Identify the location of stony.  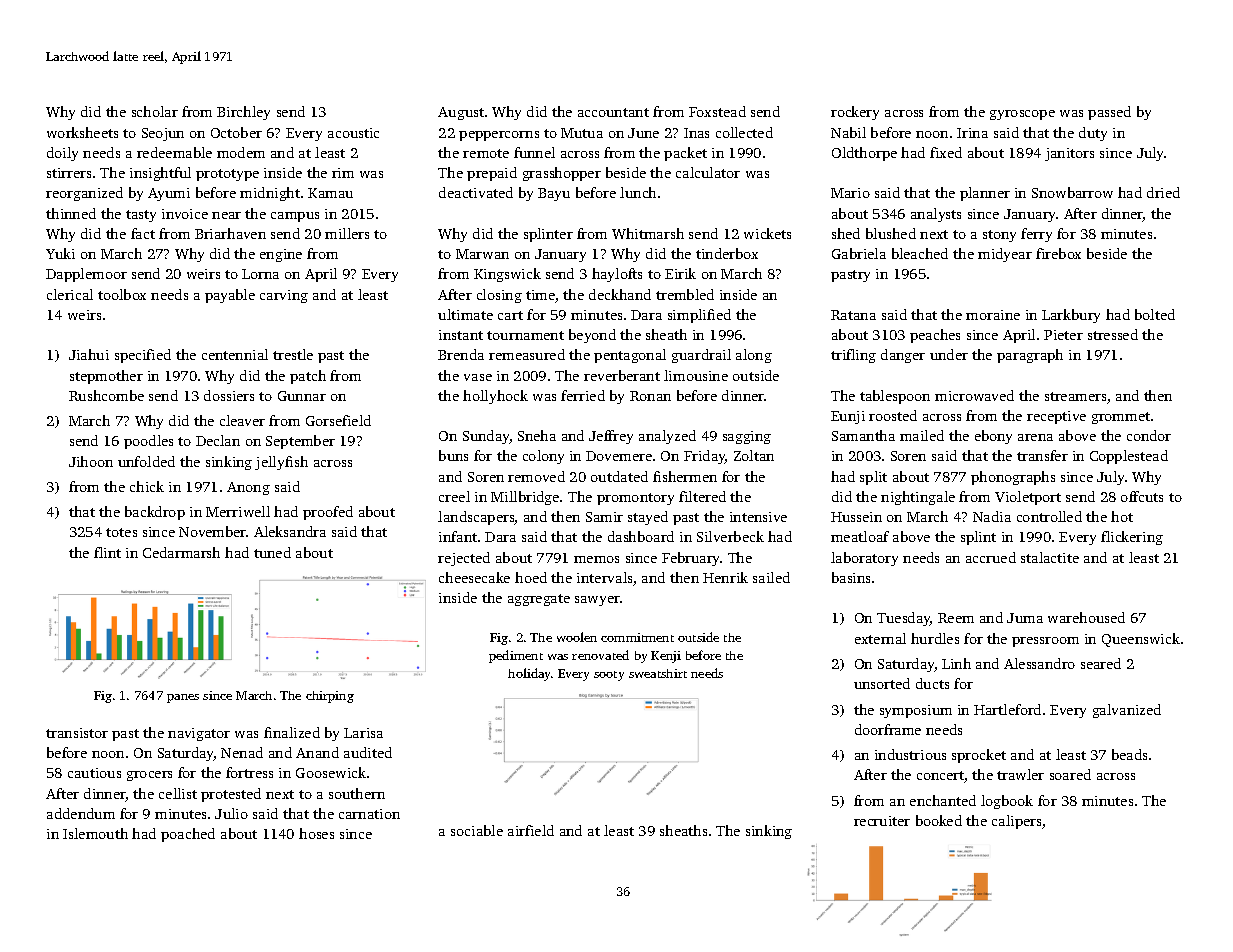
(999, 236).
